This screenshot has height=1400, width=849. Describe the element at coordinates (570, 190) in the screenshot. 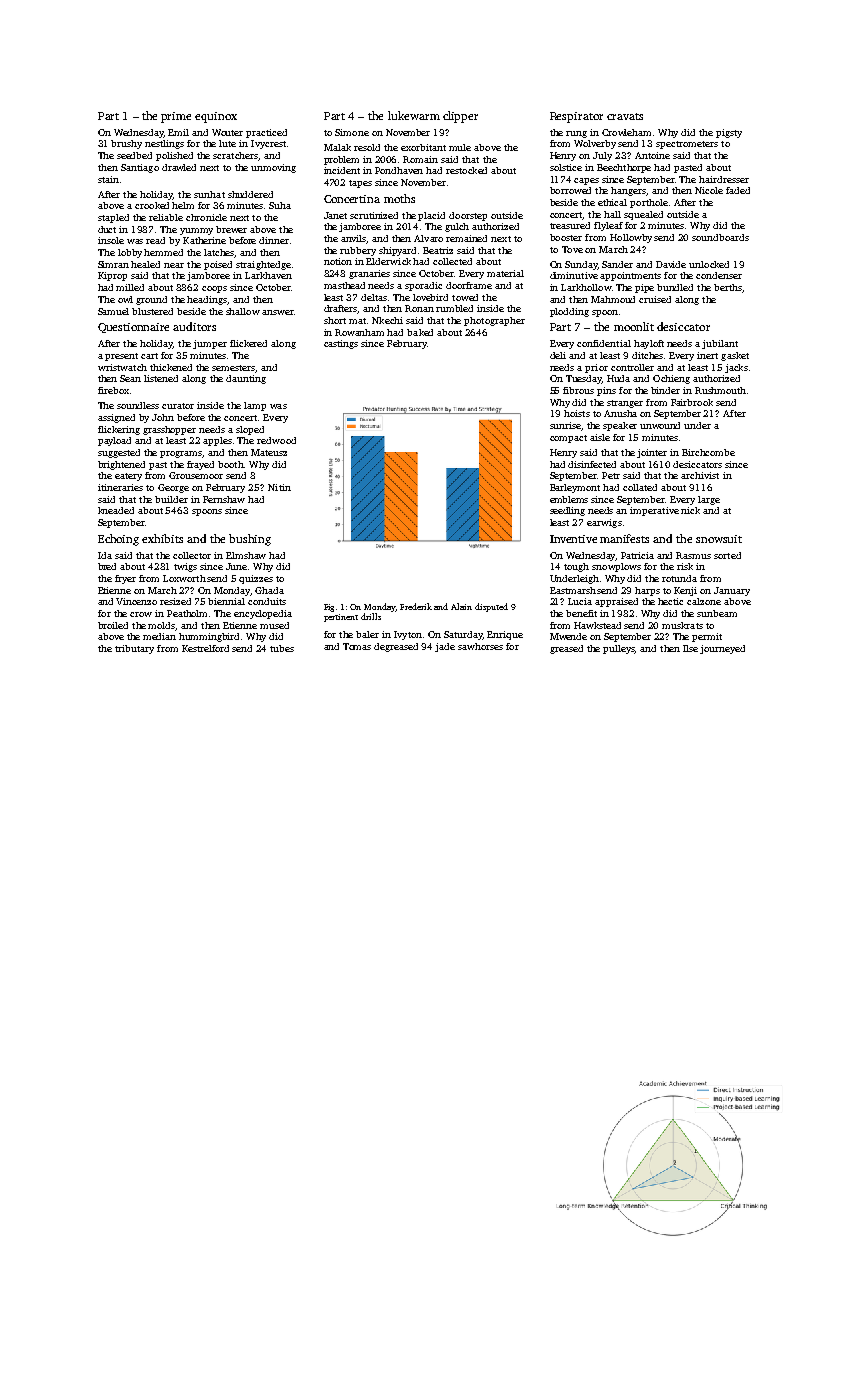

I see `borrowed` at that location.
